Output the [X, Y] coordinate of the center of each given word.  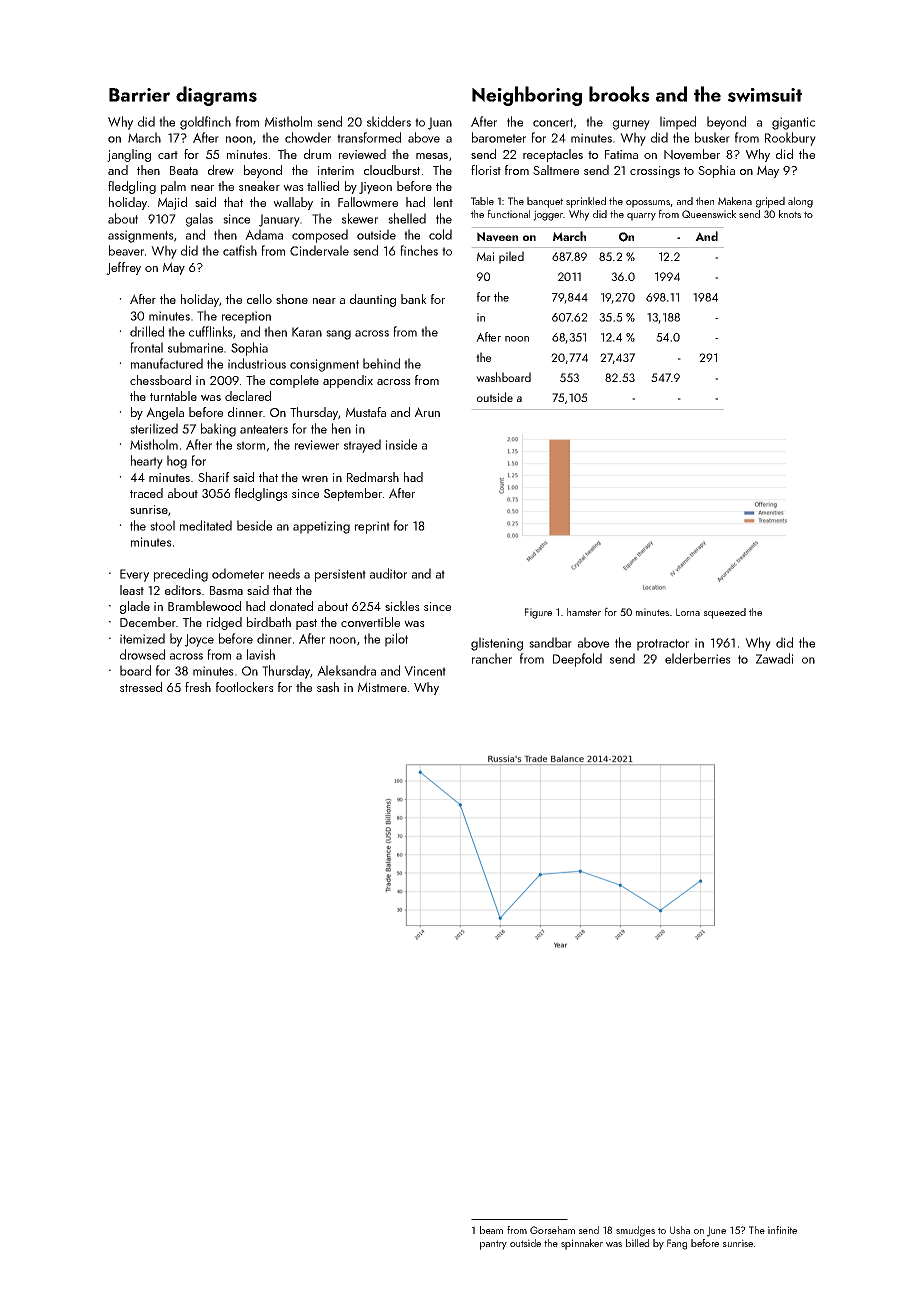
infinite [782, 1230]
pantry [493, 1245]
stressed [141, 687]
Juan [440, 123]
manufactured [167, 363]
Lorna [688, 612]
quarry [641, 217]
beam [491, 1230]
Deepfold [577, 660]
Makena [735, 201]
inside [401, 444]
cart [168, 155]
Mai [485, 256]
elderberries [698, 658]
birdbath [269, 622]
